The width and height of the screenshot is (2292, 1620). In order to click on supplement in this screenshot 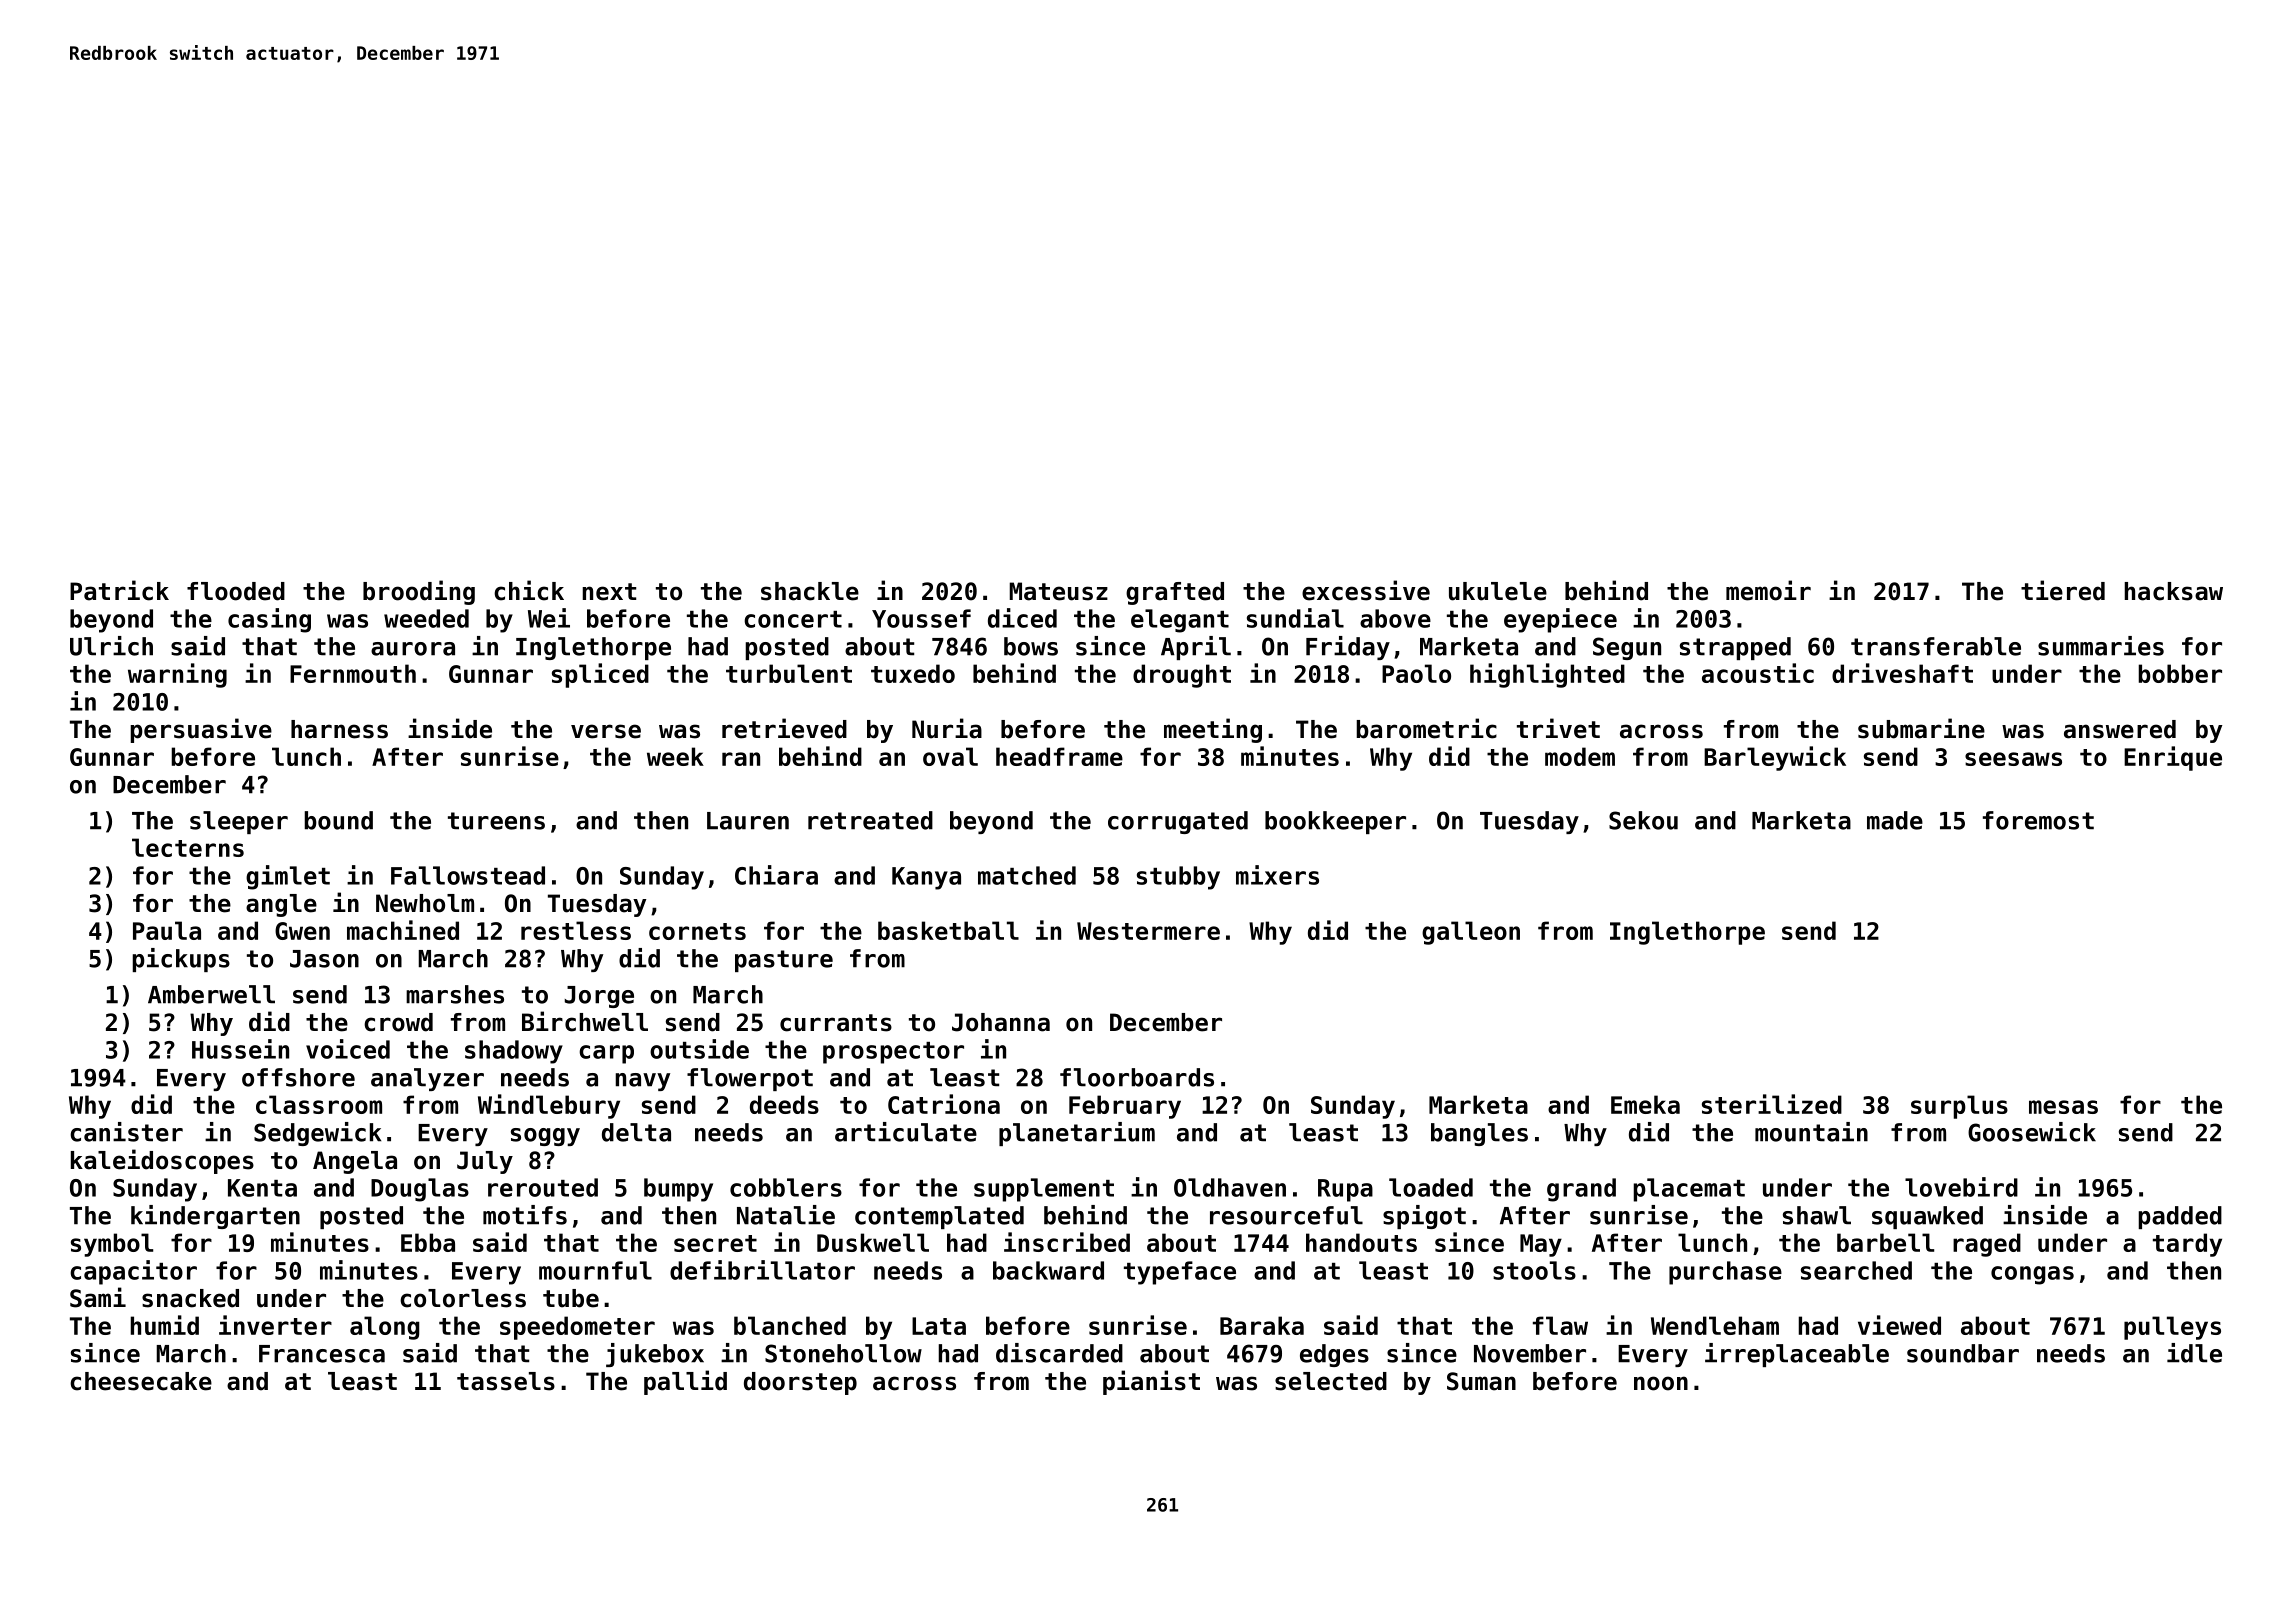, I will do `click(1044, 1190)`.
